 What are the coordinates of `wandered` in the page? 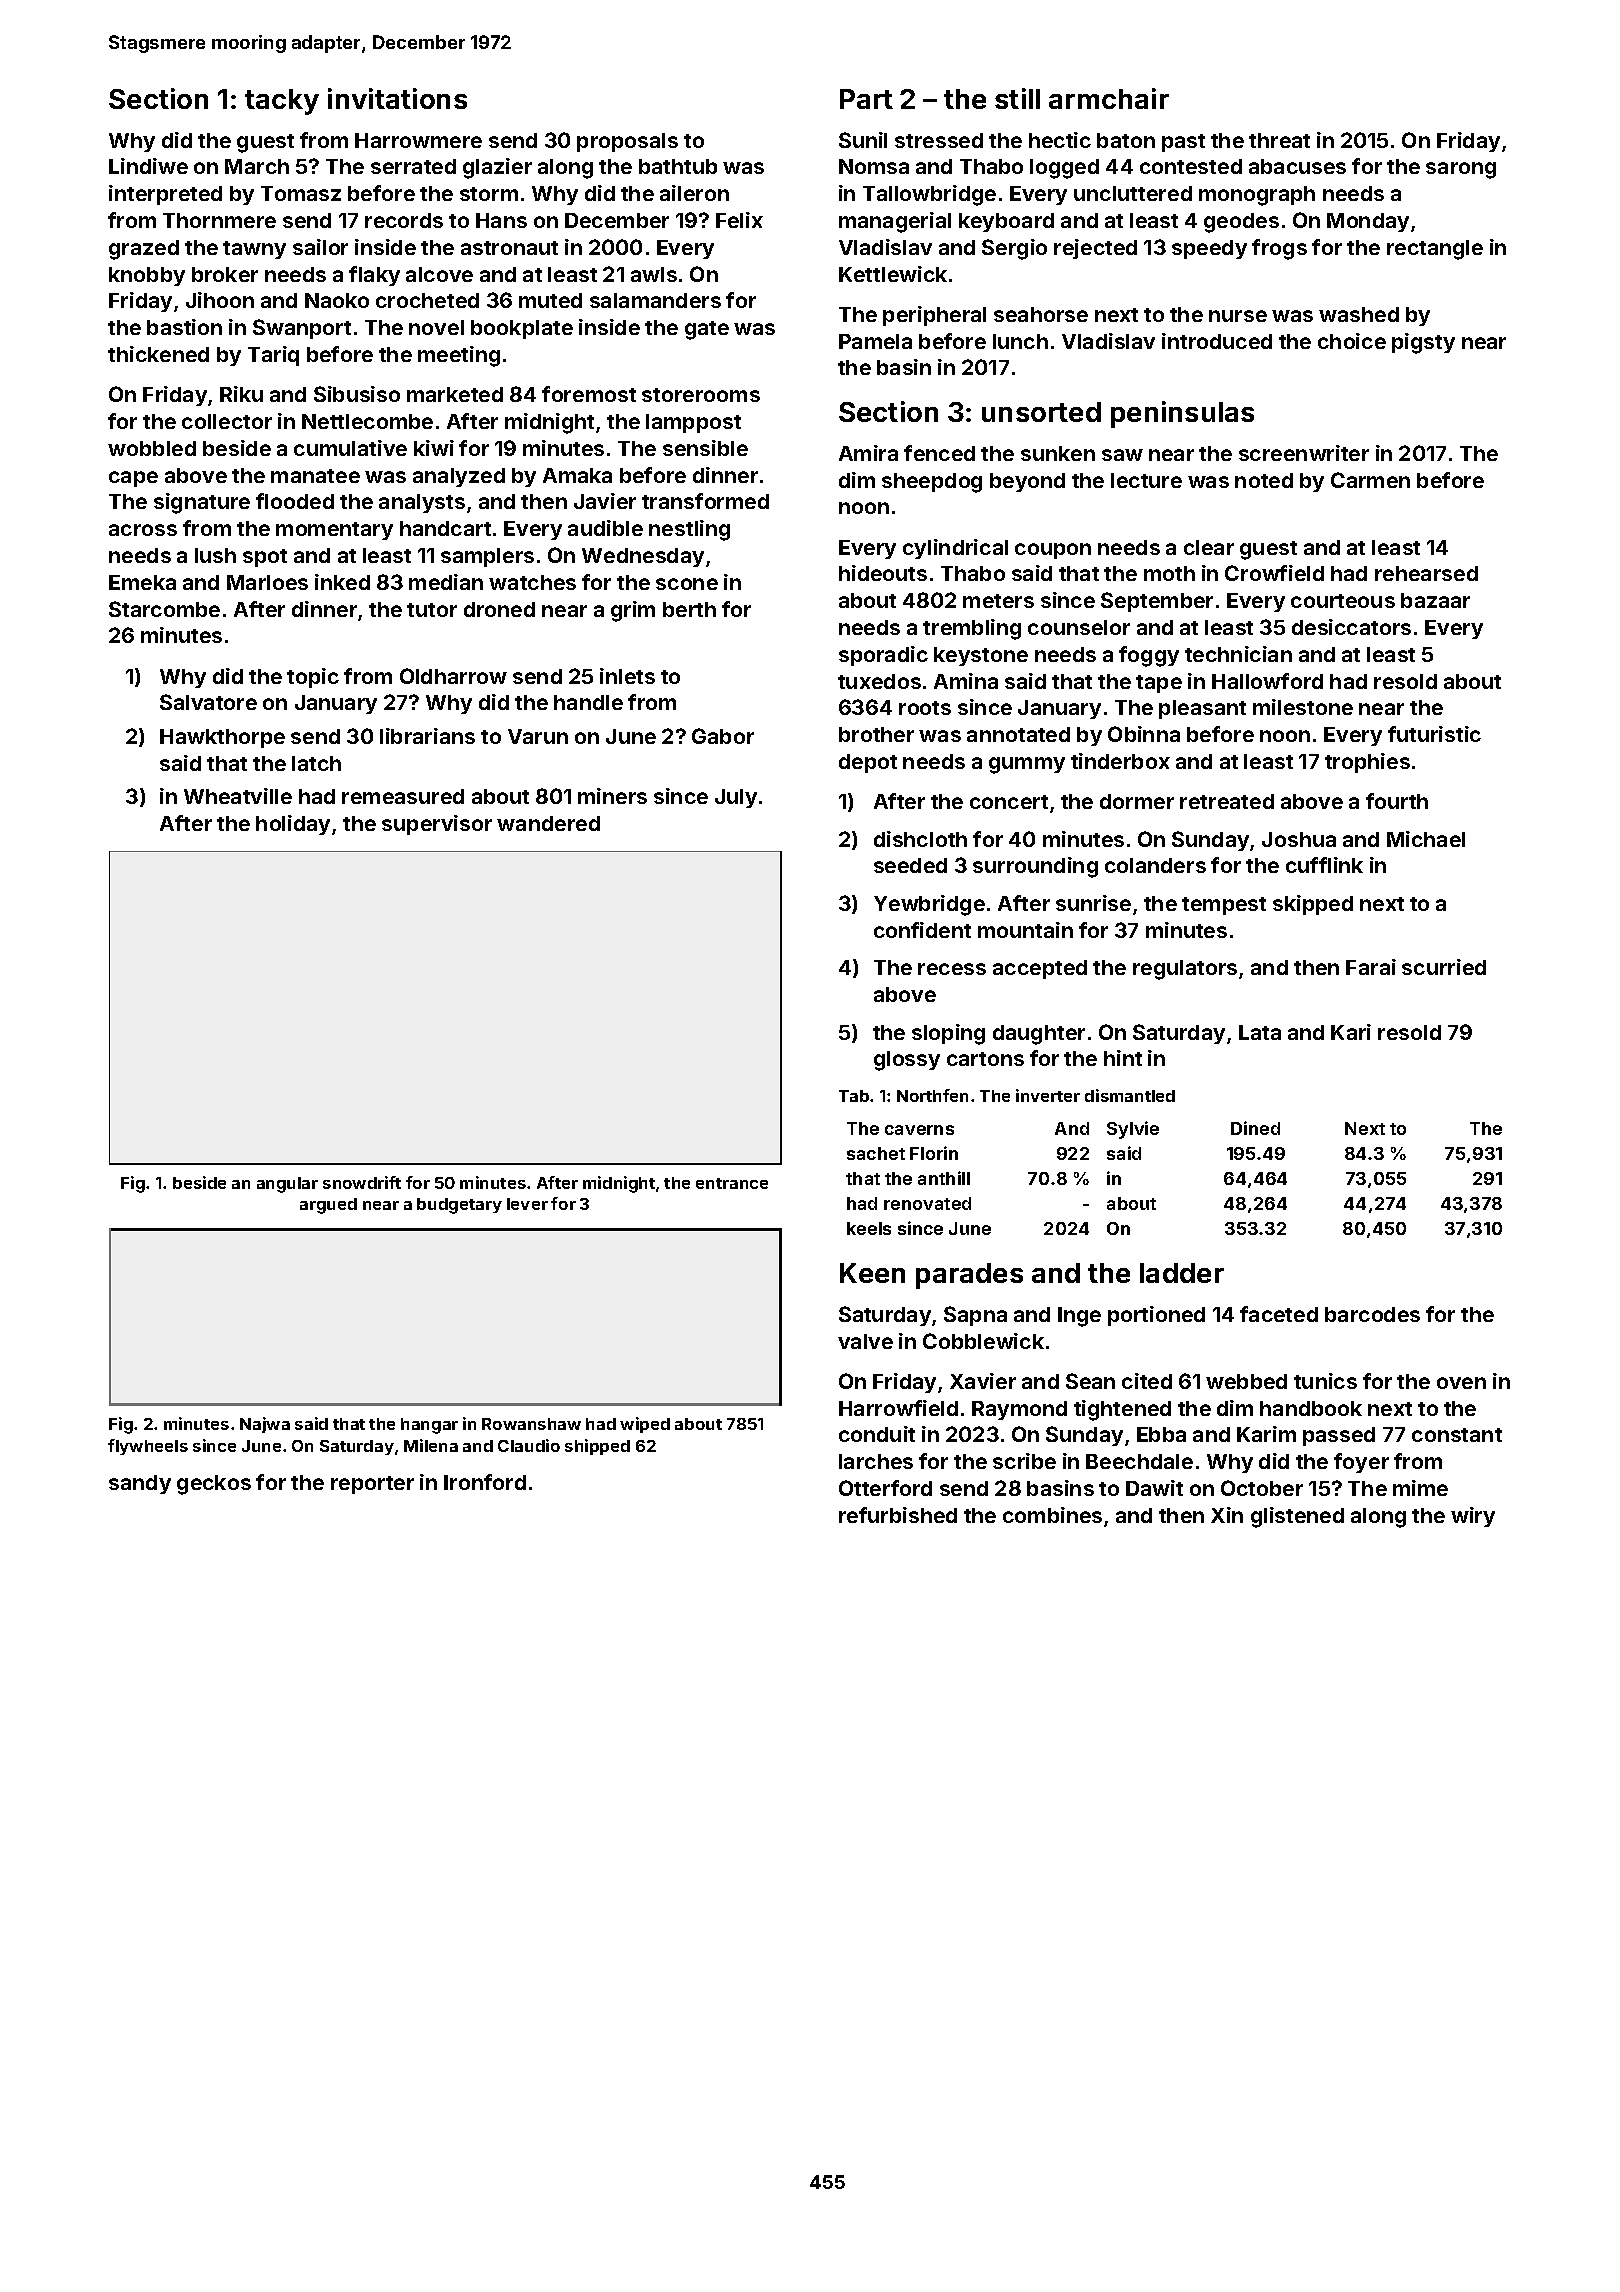 It's located at (548, 823).
